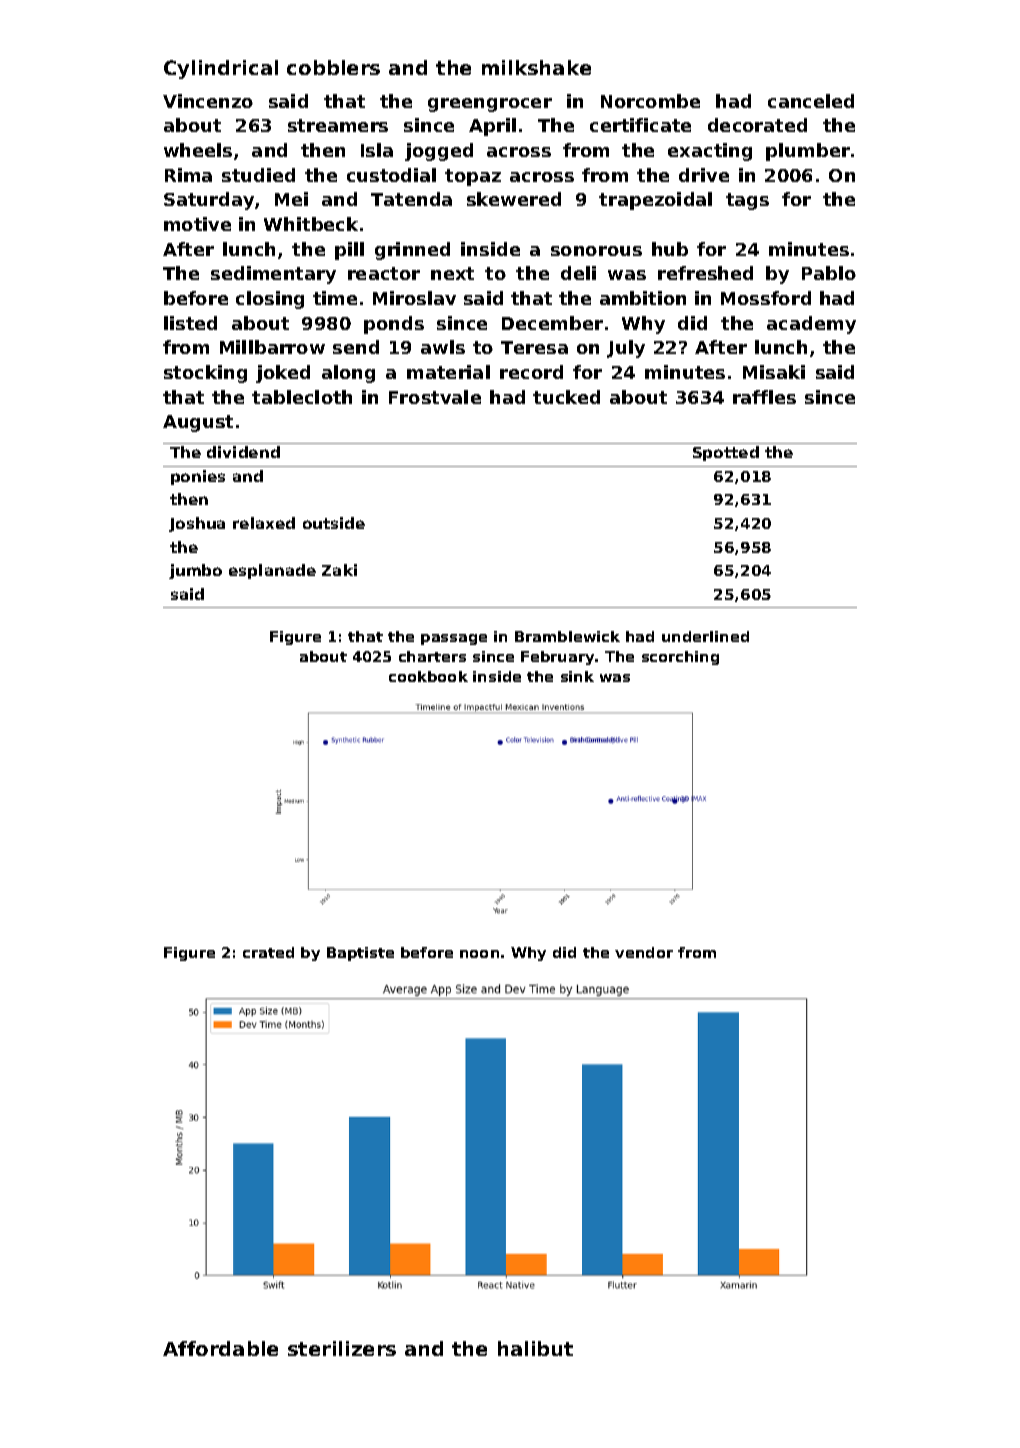  Describe the element at coordinates (428, 676) in the screenshot. I see `cookbook` at that location.
